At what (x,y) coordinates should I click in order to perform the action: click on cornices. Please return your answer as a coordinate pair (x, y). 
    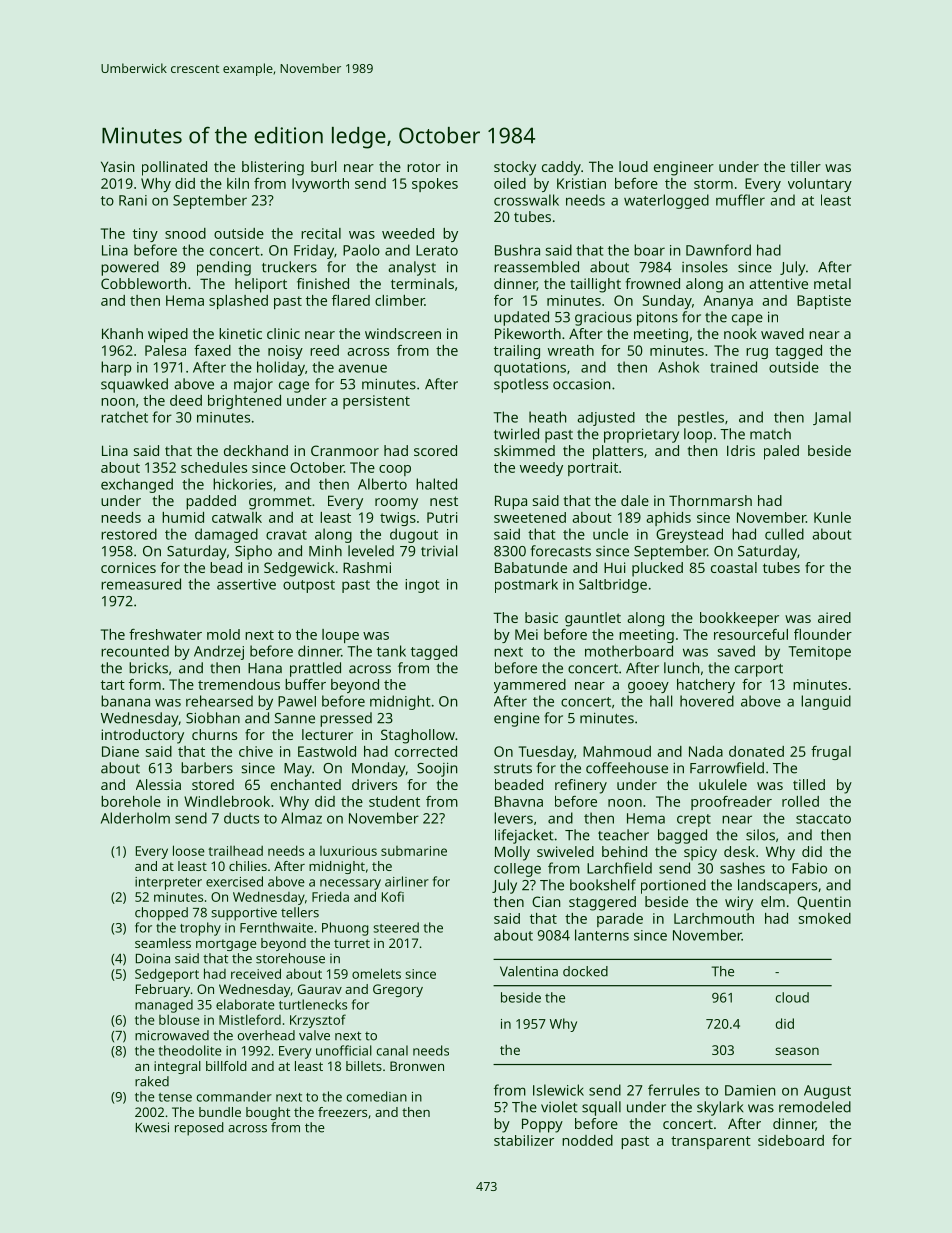
    Looking at the image, I should click on (128, 567).
